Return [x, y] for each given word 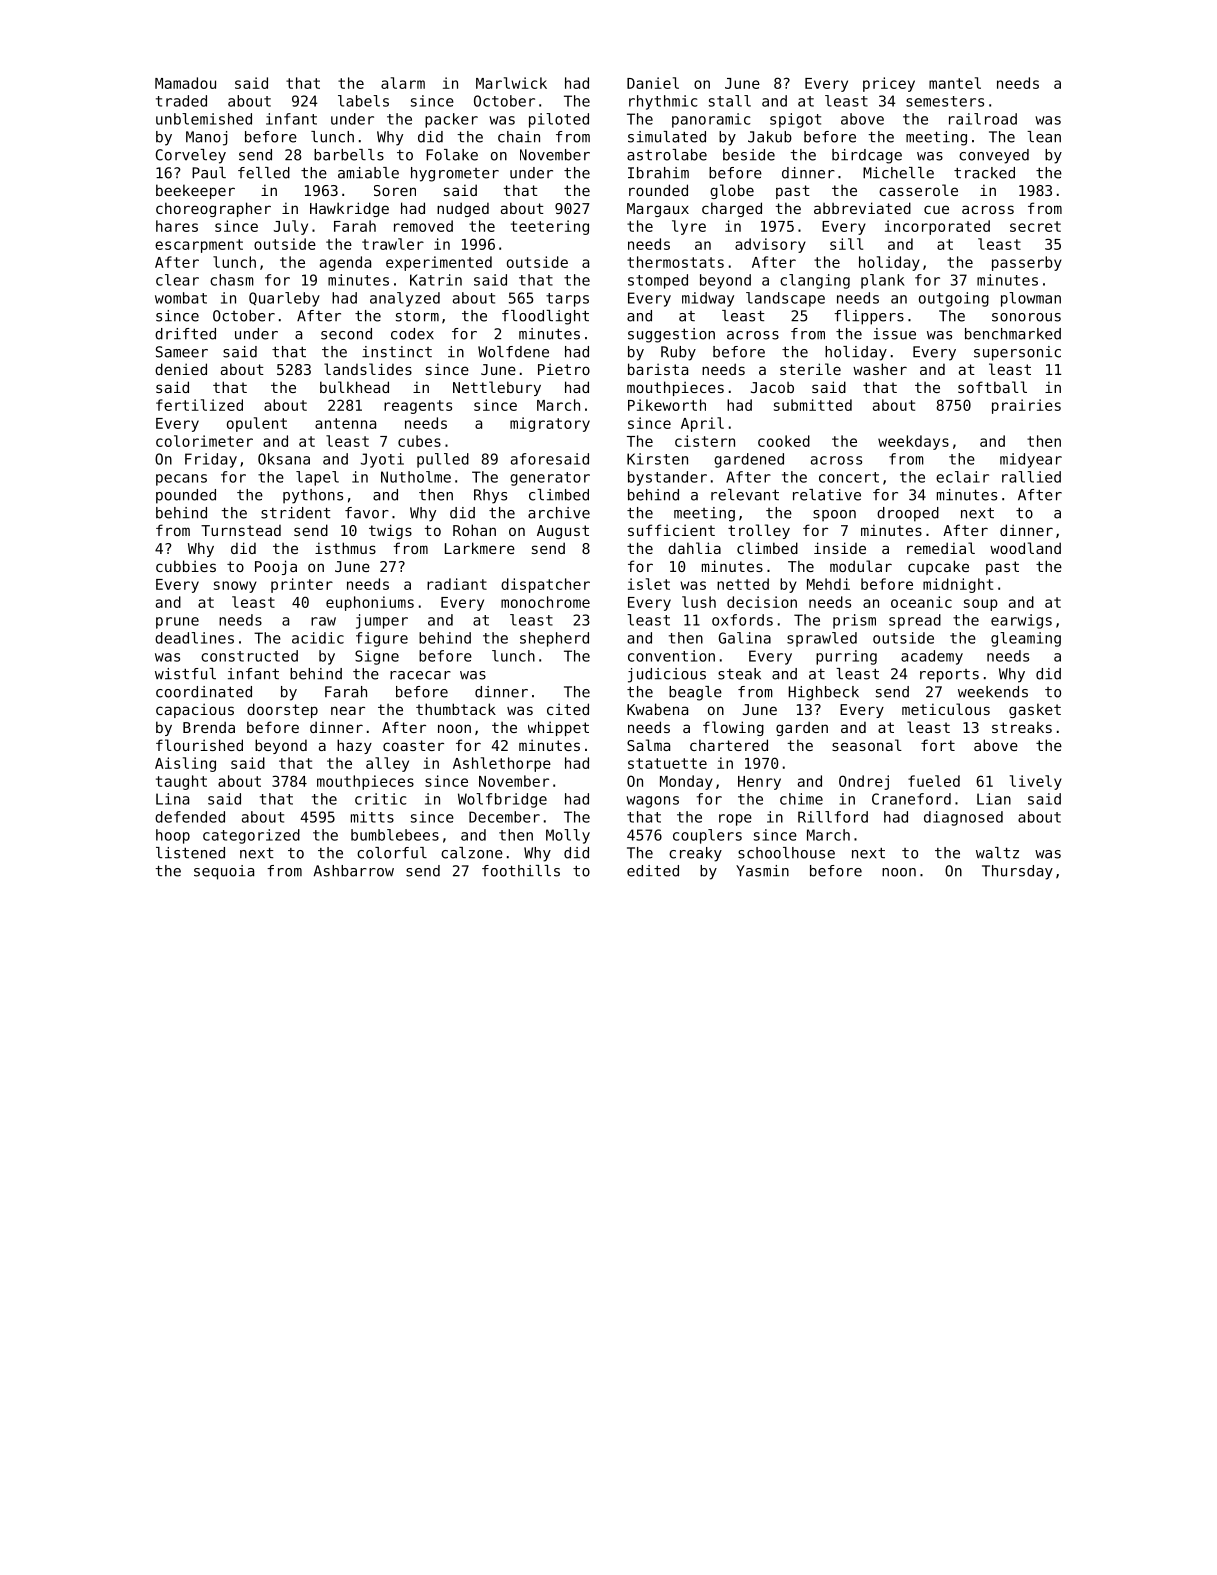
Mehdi [828, 584]
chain [519, 137]
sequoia [224, 872]
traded [181, 101]
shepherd [554, 639]
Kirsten [657, 459]
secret [1035, 226]
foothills [521, 871]
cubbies [186, 566]
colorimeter [204, 441]
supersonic [1017, 353]
